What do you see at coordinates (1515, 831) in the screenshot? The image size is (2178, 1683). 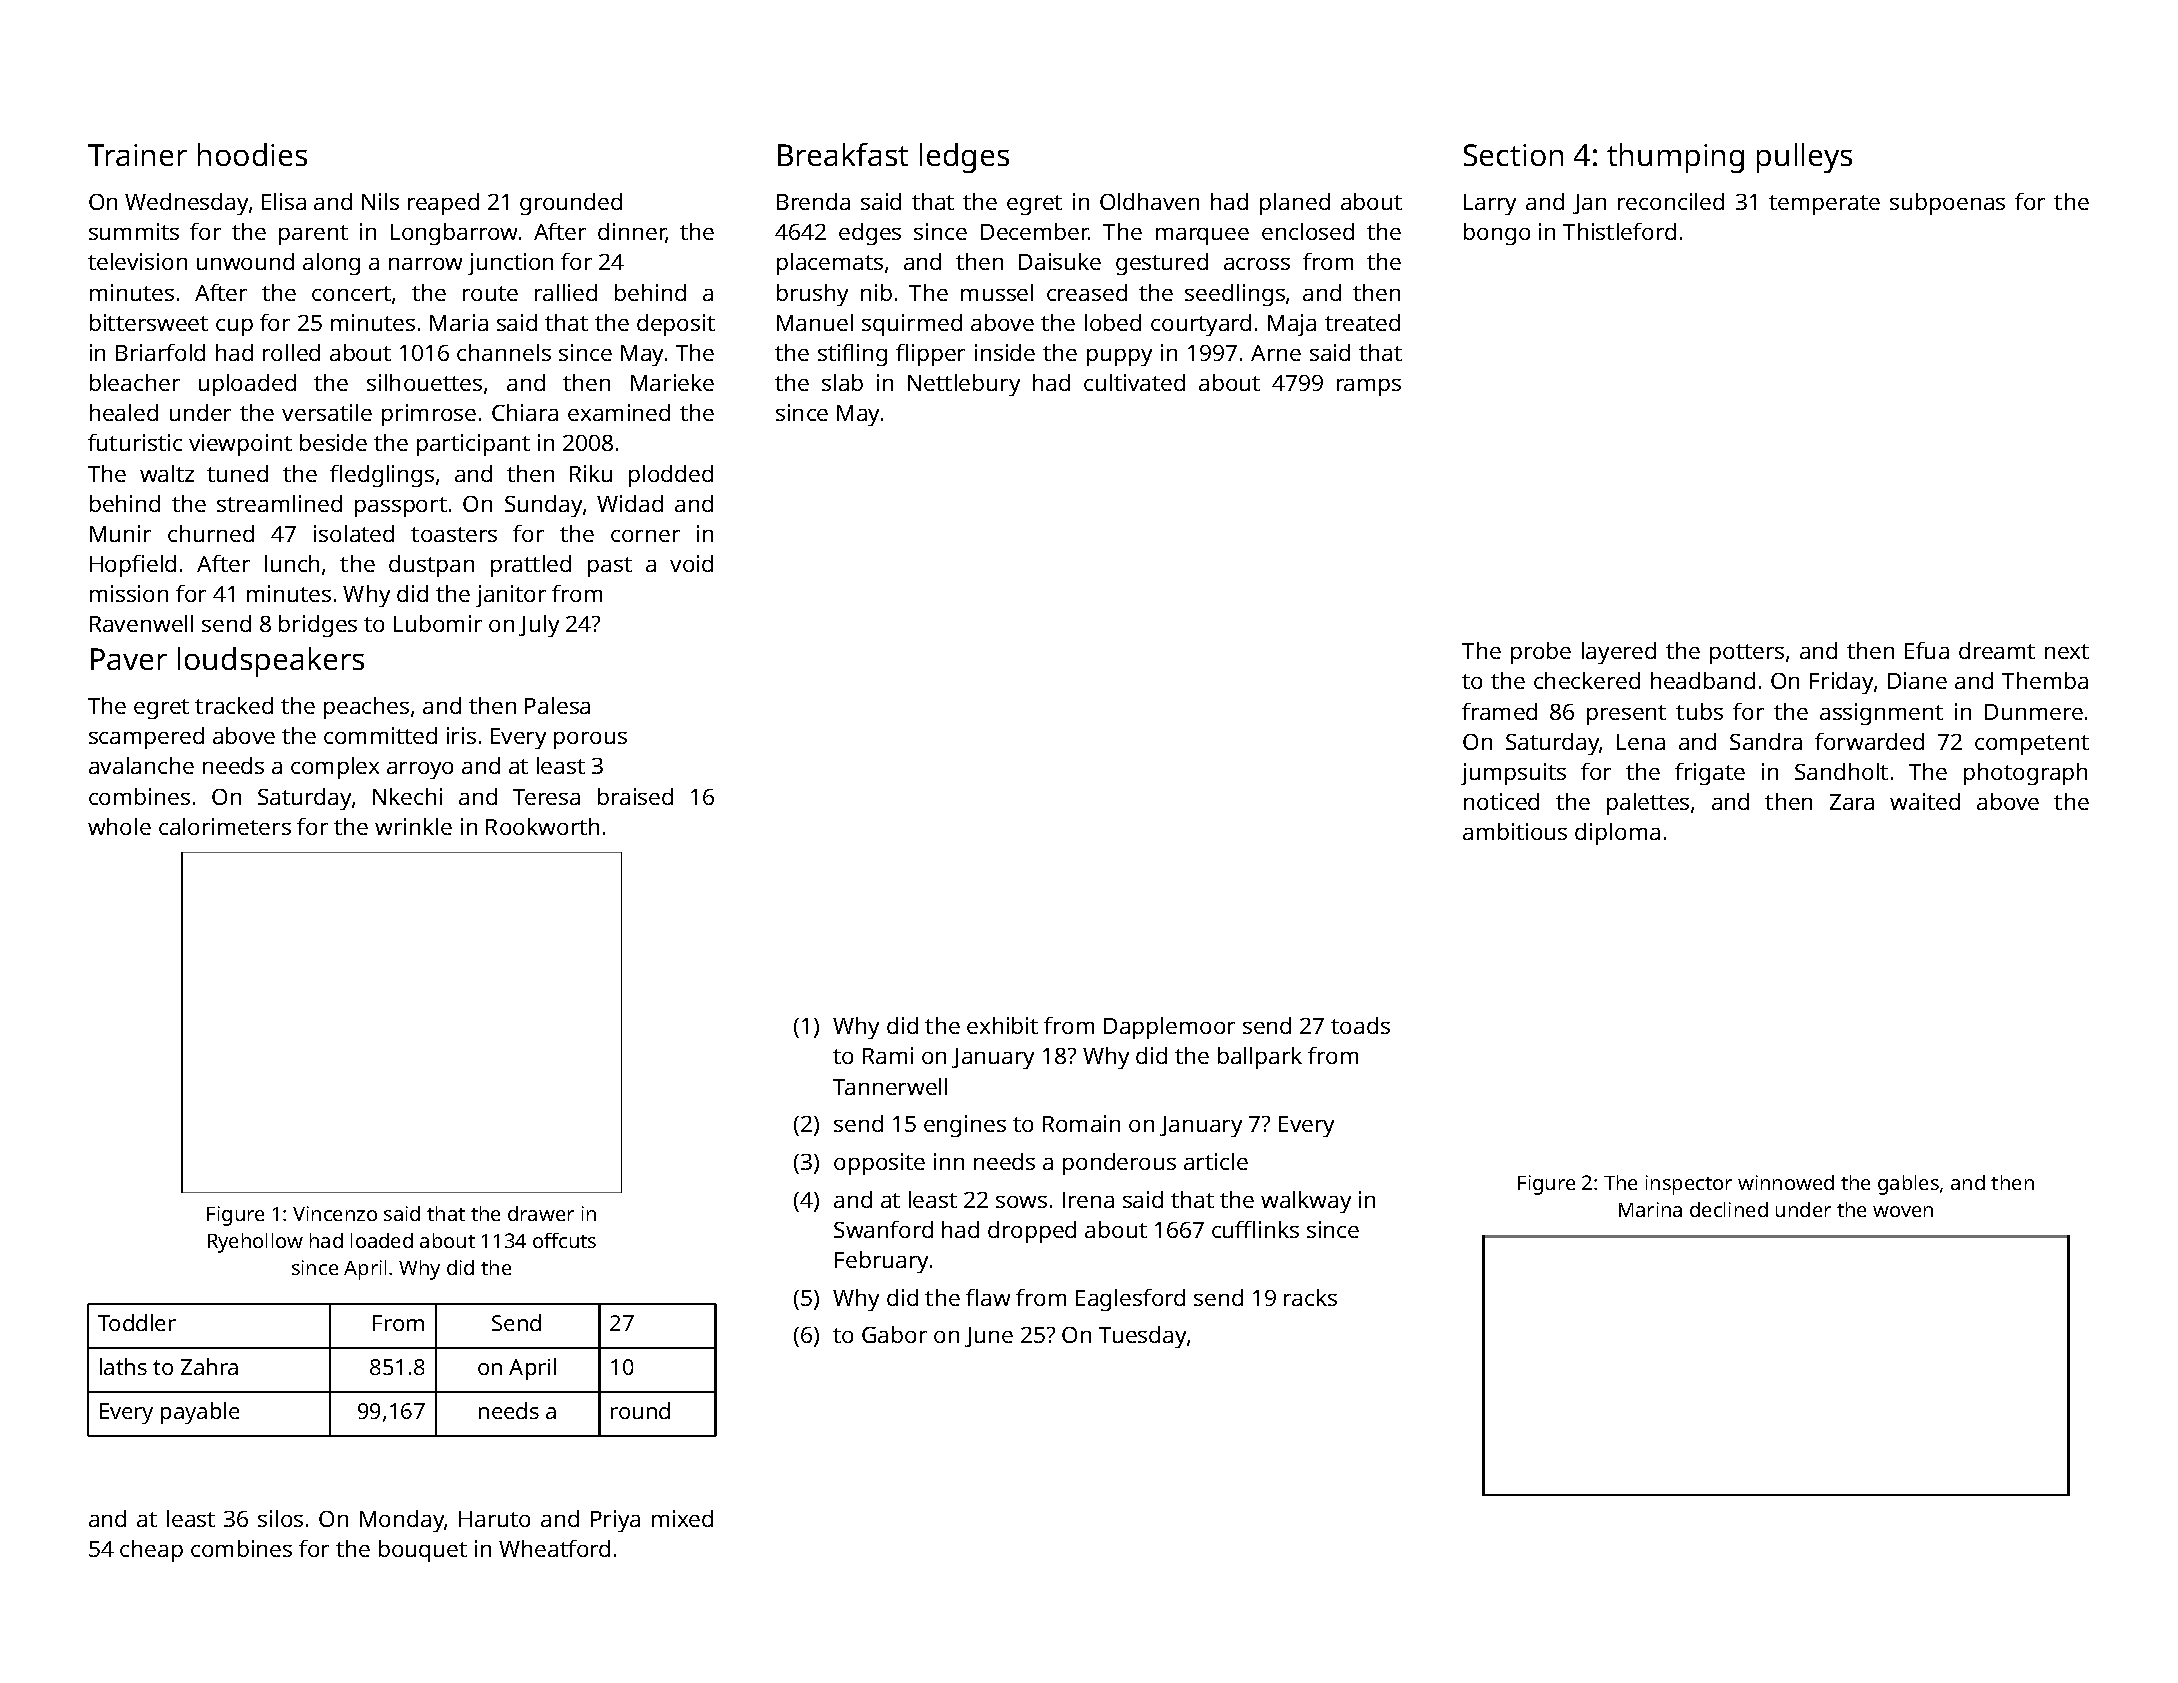 I see `ambitious` at bounding box center [1515, 831].
